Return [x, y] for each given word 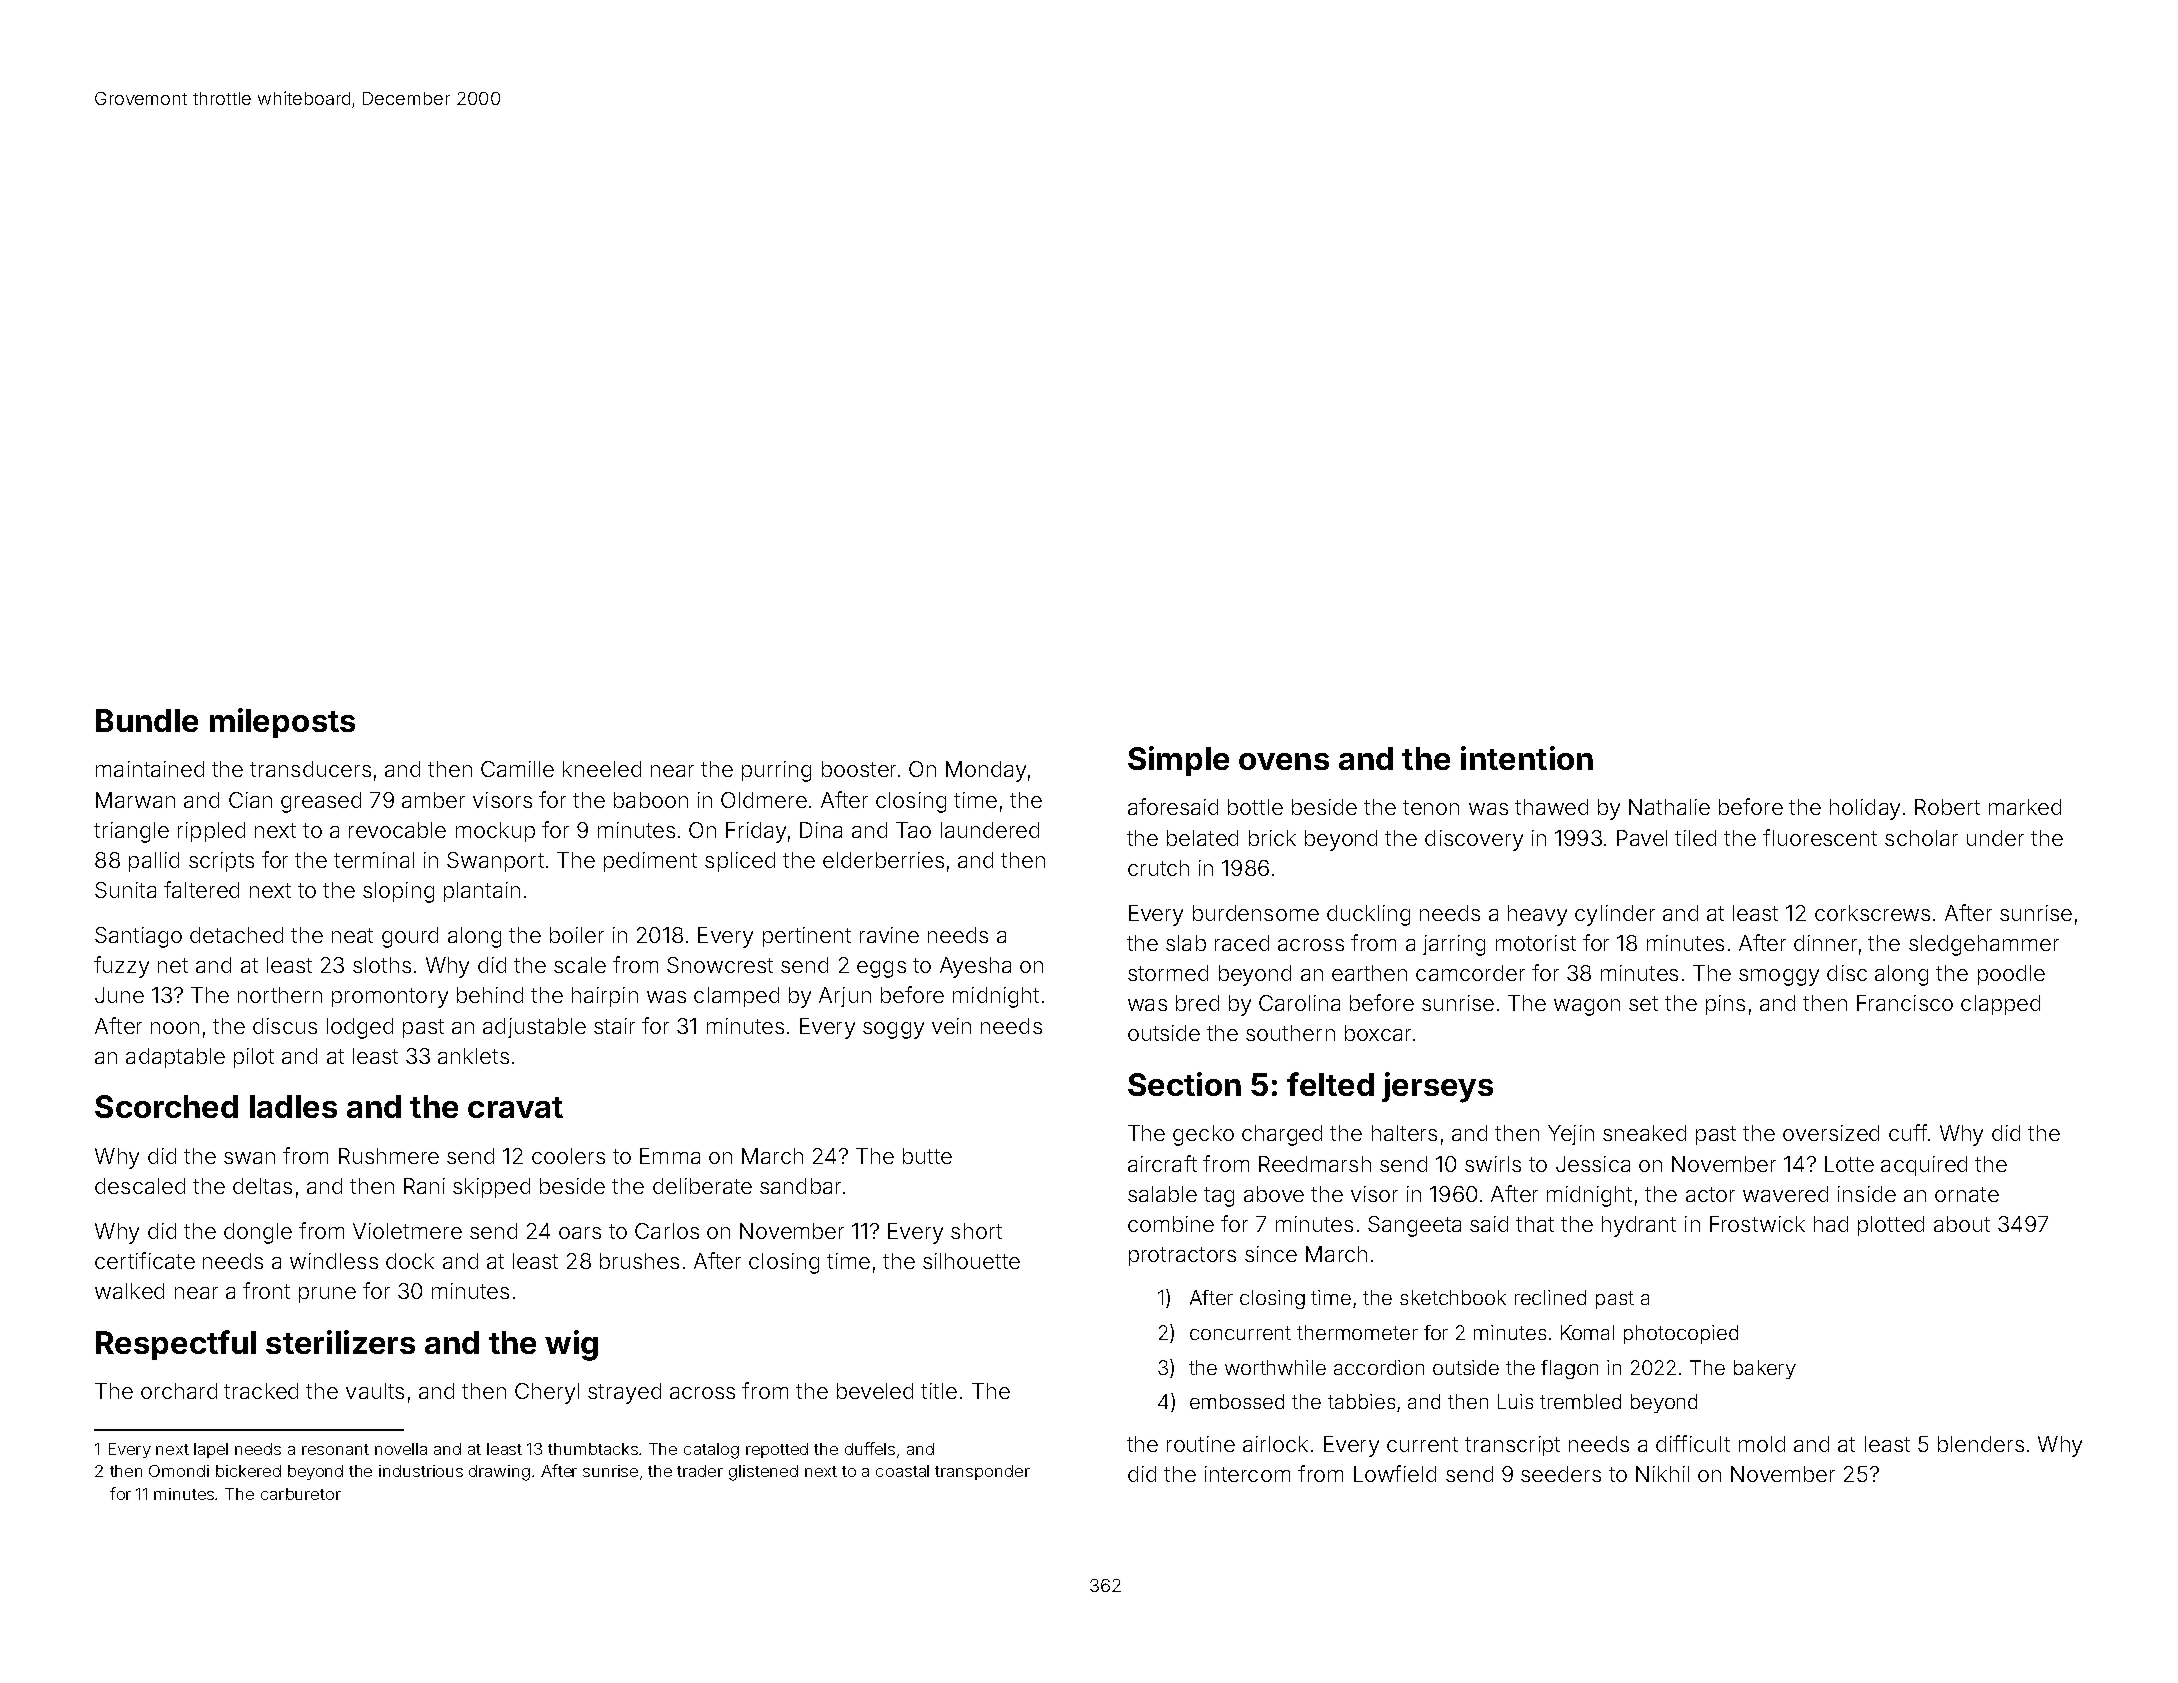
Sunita [125, 890]
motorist [1536, 943]
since [1271, 1254]
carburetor [301, 1494]
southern [1290, 1033]
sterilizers [340, 1342]
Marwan [135, 800]
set [1643, 1003]
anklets [473, 1056]
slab [1186, 943]
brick [1272, 838]
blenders [1981, 1444]
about [1962, 1224]
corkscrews [1872, 913]
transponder [982, 1472]
